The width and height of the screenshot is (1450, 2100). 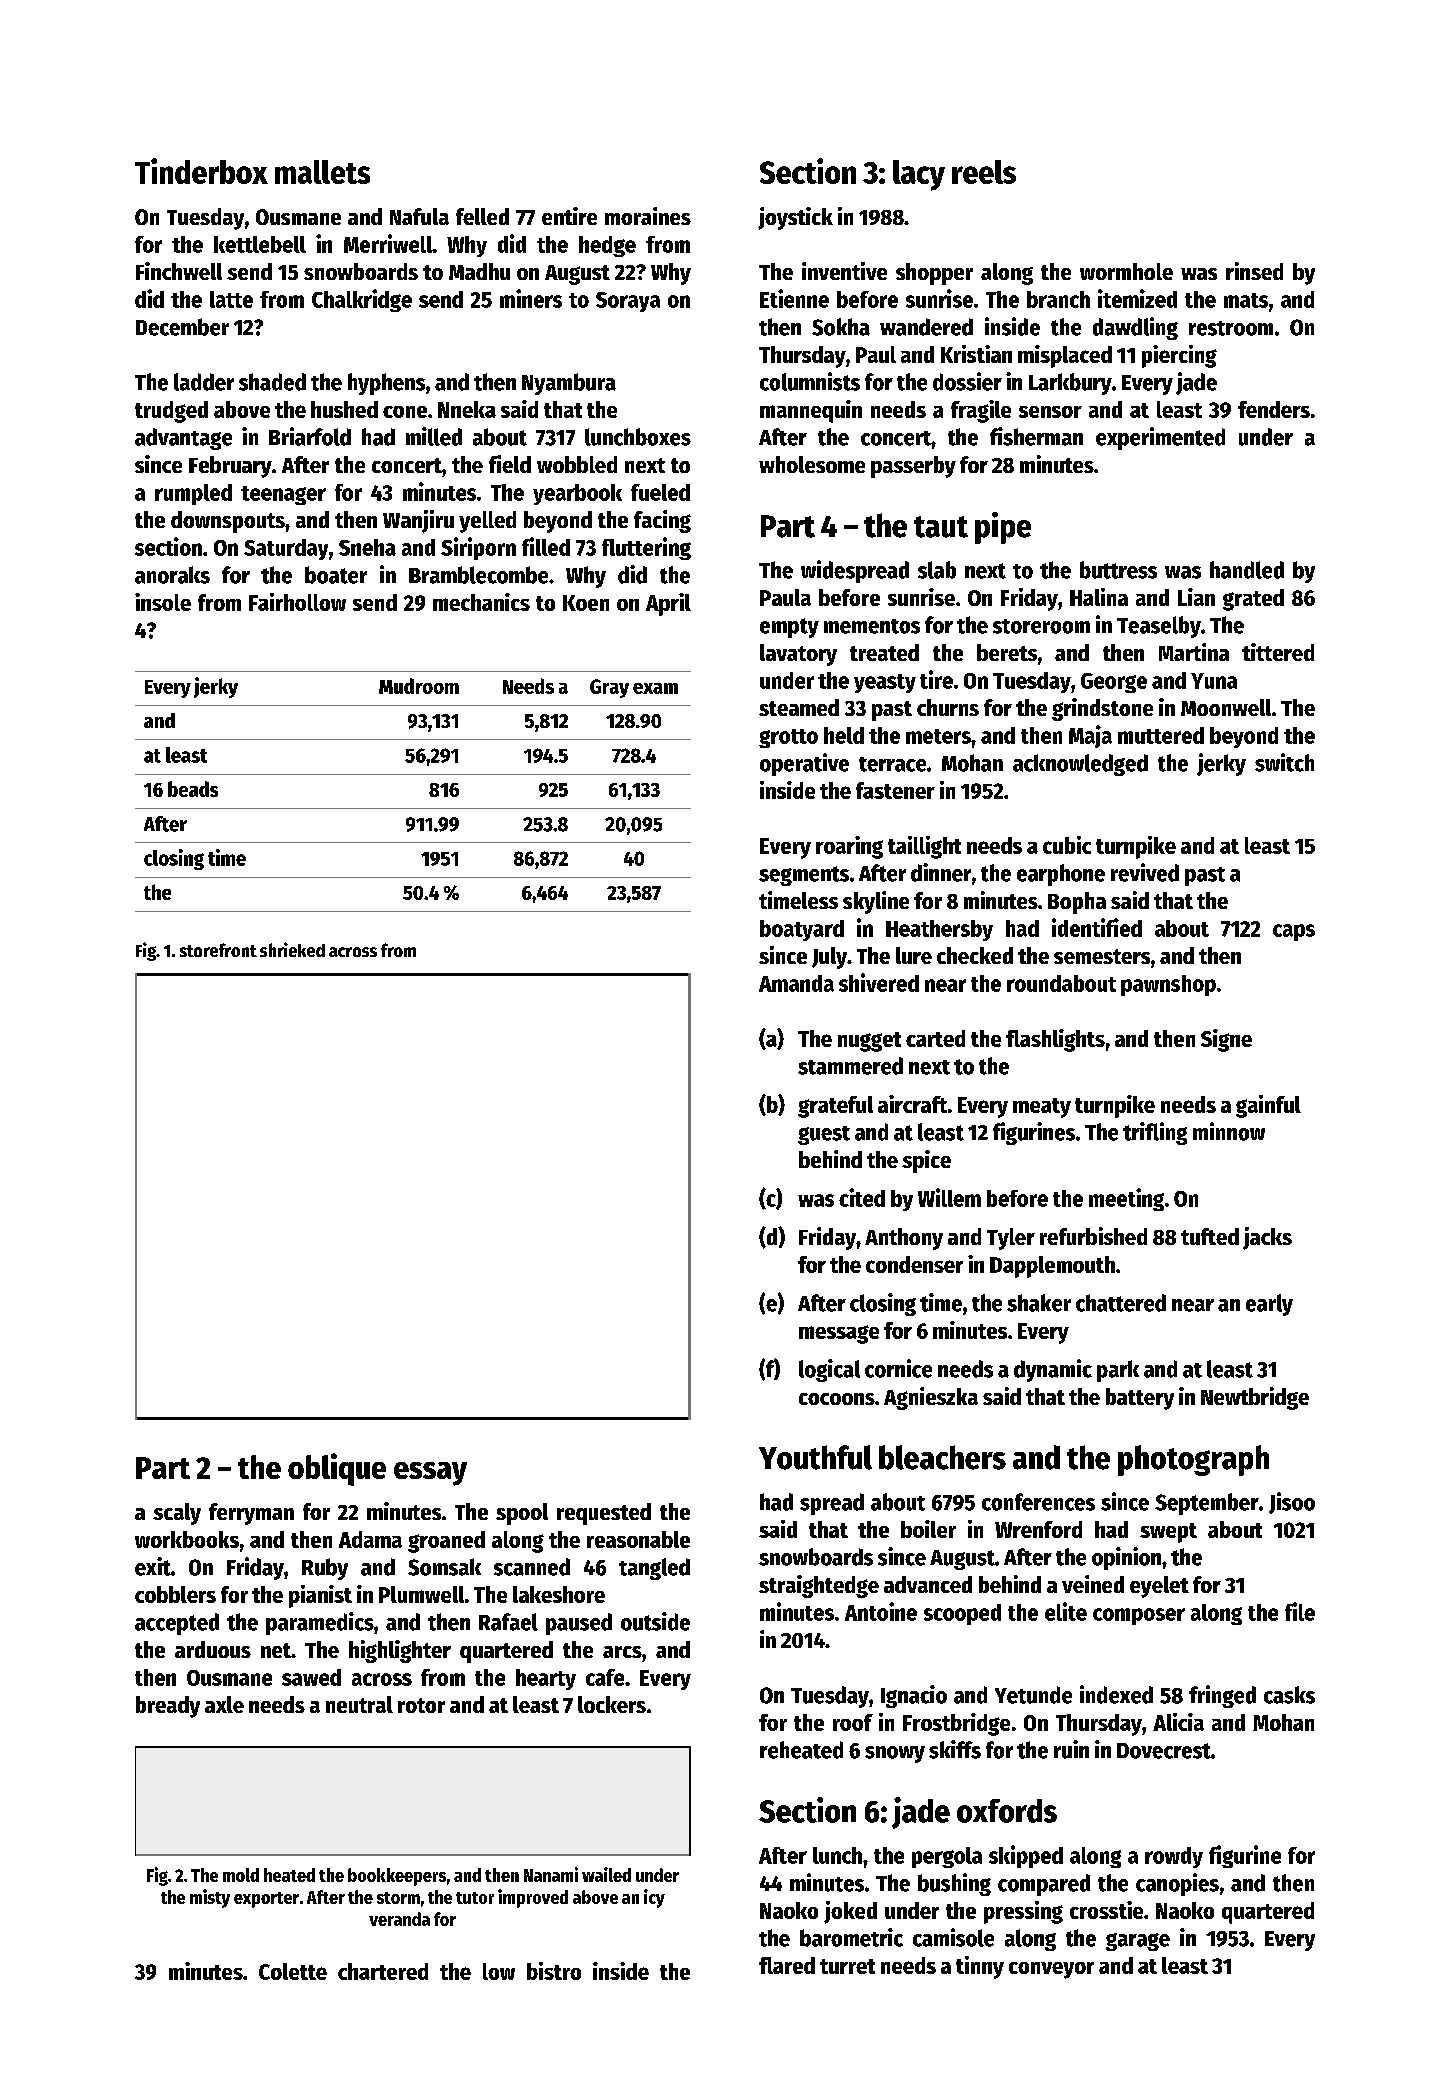 What do you see at coordinates (362, 300) in the screenshot?
I see `Chalkridge` at bounding box center [362, 300].
